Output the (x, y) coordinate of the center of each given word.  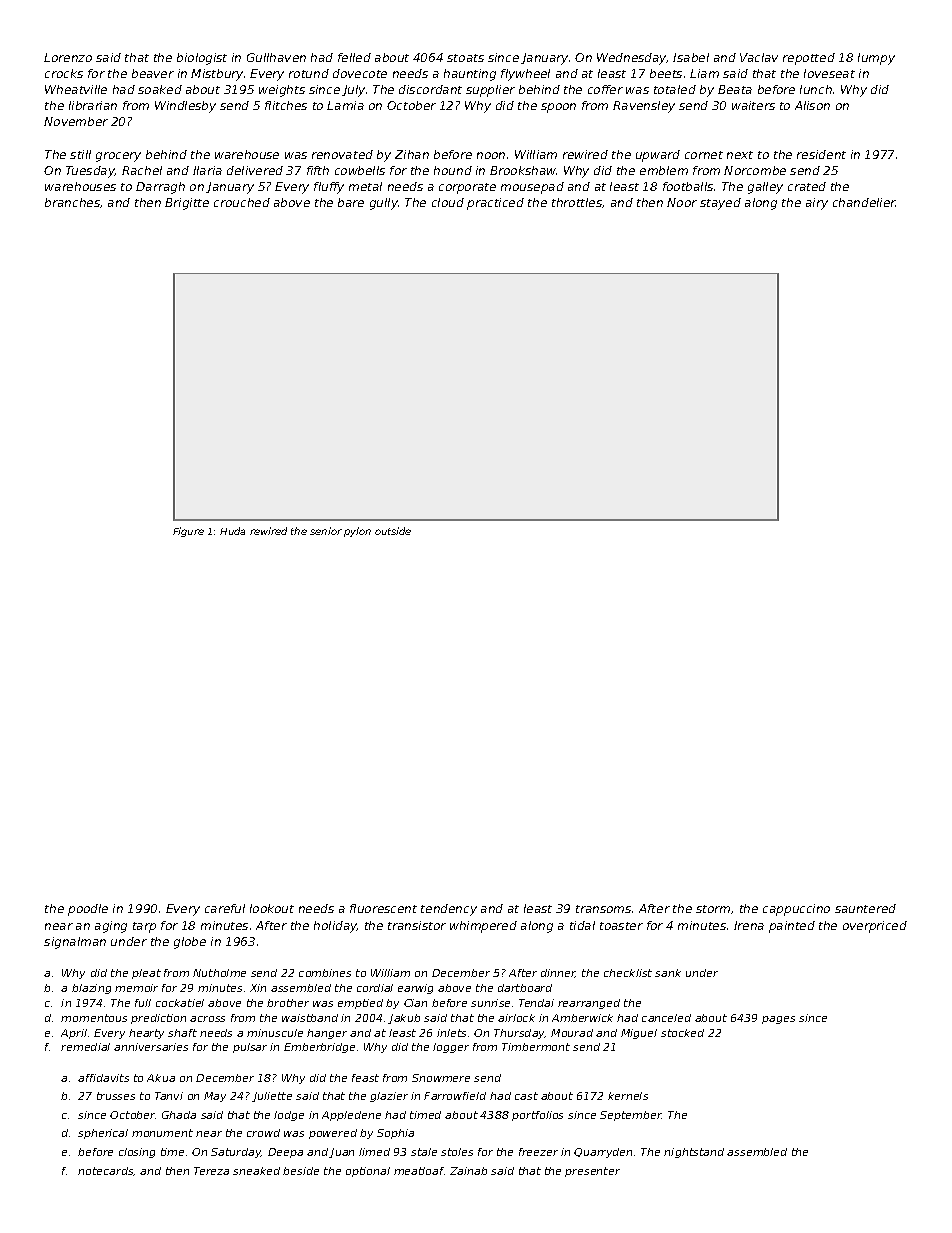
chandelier (864, 202)
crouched (242, 202)
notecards (106, 1171)
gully (384, 204)
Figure (188, 532)
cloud (448, 202)
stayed (720, 204)
